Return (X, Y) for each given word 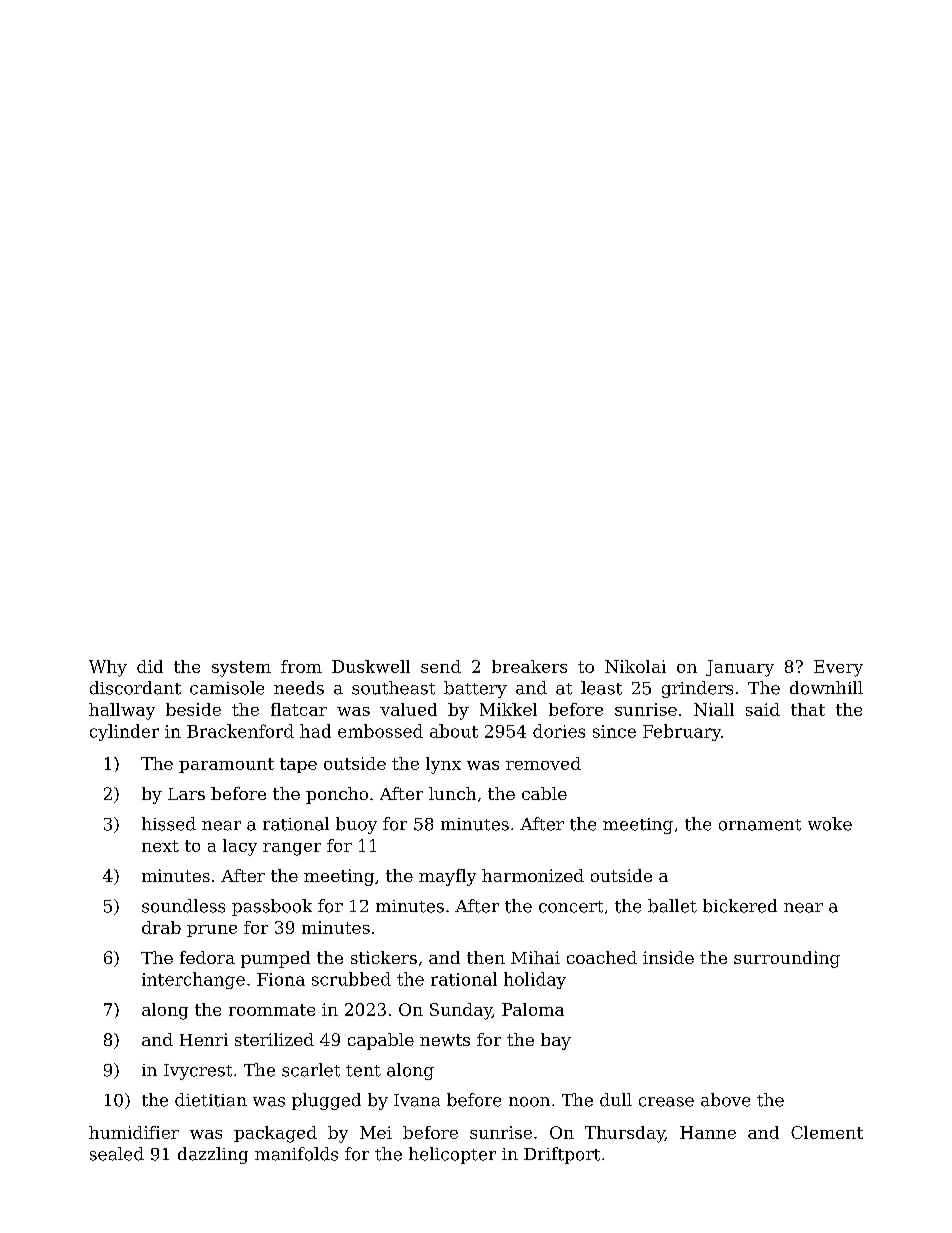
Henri (204, 1039)
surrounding (787, 959)
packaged (275, 1134)
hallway (122, 711)
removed (543, 763)
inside (668, 957)
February (682, 732)
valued (408, 709)
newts (445, 1040)
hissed (169, 824)
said (763, 709)
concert (571, 907)
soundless (183, 906)
